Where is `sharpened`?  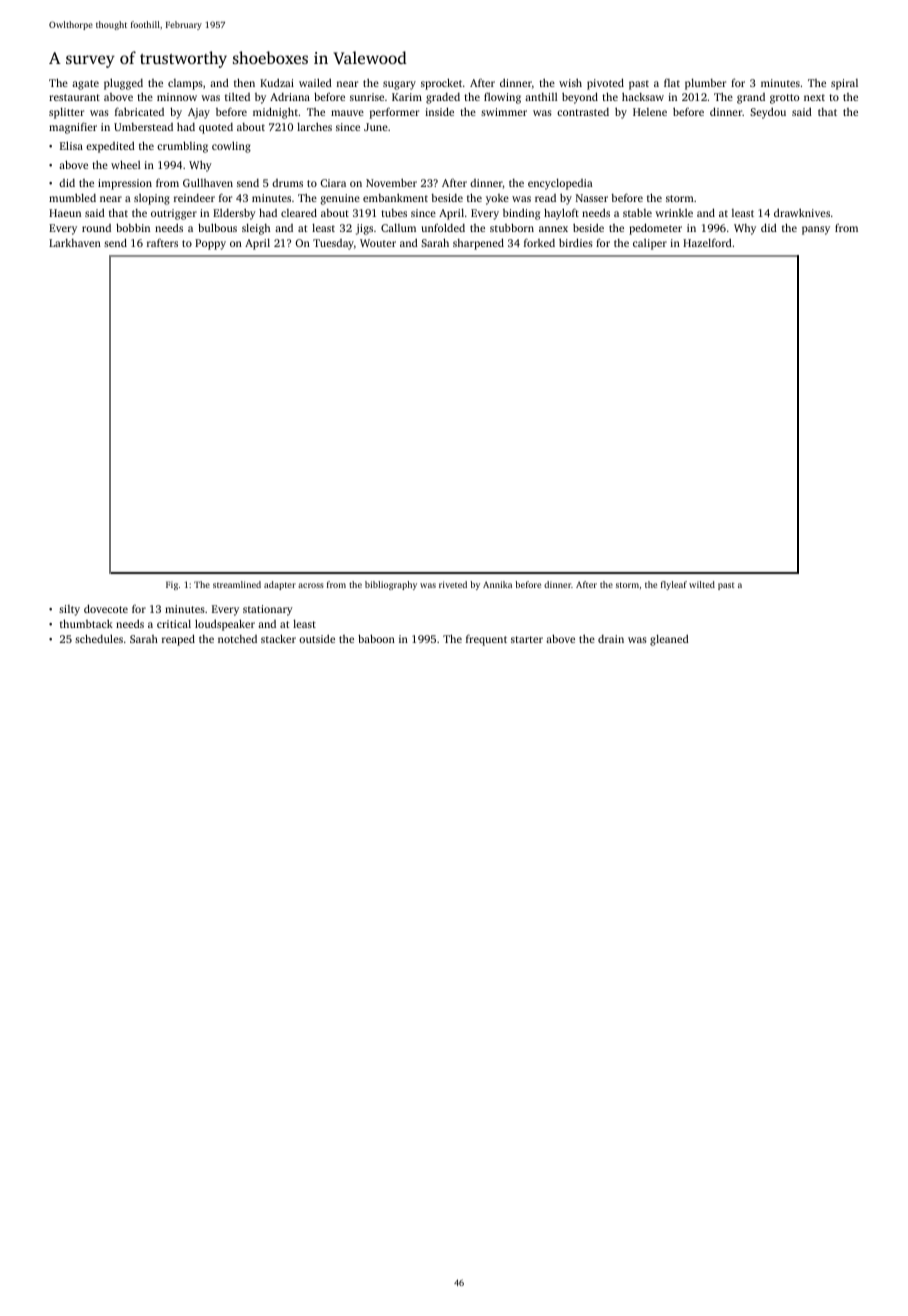
sharpened is located at coordinates (478, 244).
